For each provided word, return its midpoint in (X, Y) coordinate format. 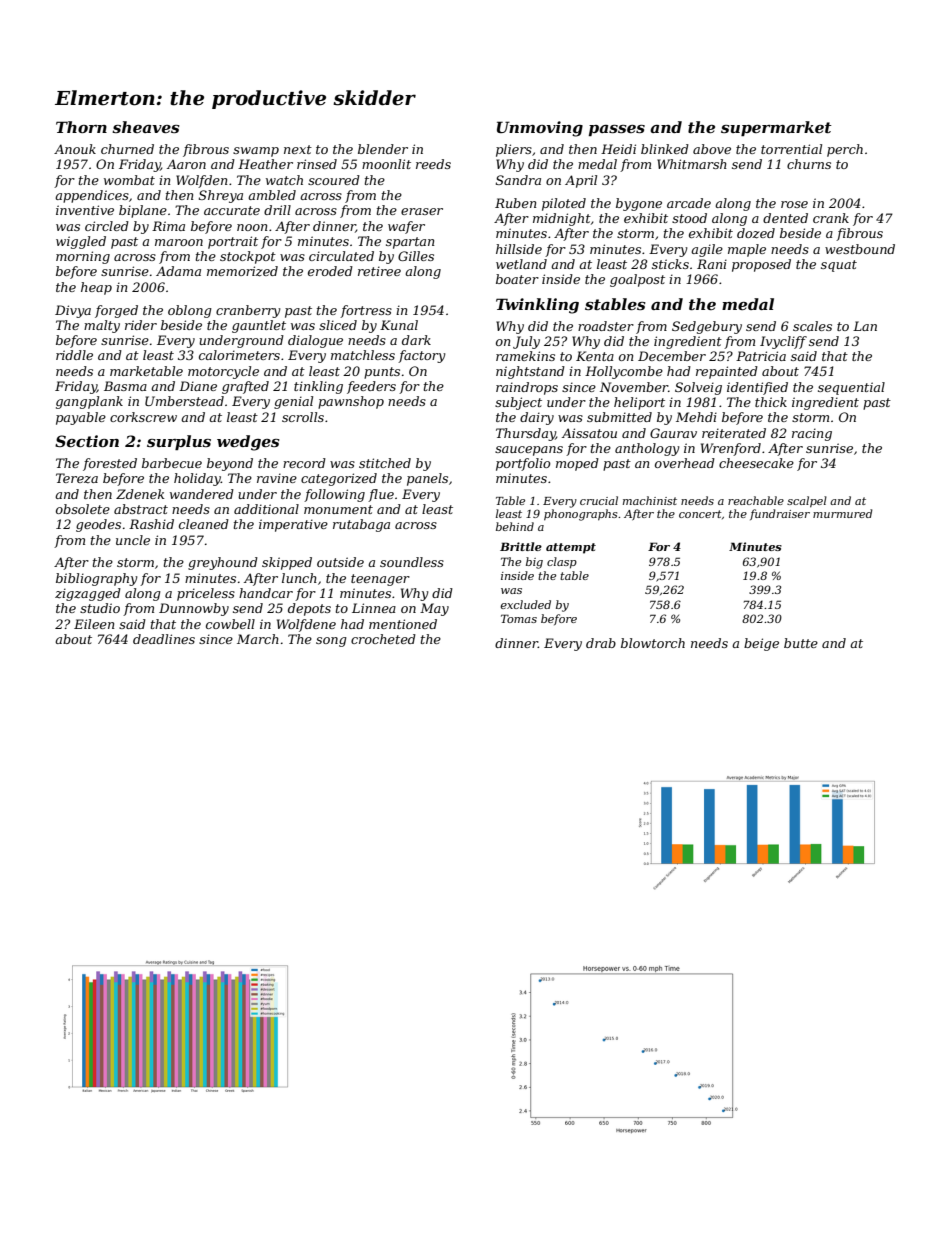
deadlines (164, 639)
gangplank (89, 402)
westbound (860, 249)
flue (381, 495)
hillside (519, 249)
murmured (843, 513)
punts (382, 373)
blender (383, 149)
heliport (639, 403)
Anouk (75, 149)
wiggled (81, 242)
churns (809, 164)
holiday (197, 479)
